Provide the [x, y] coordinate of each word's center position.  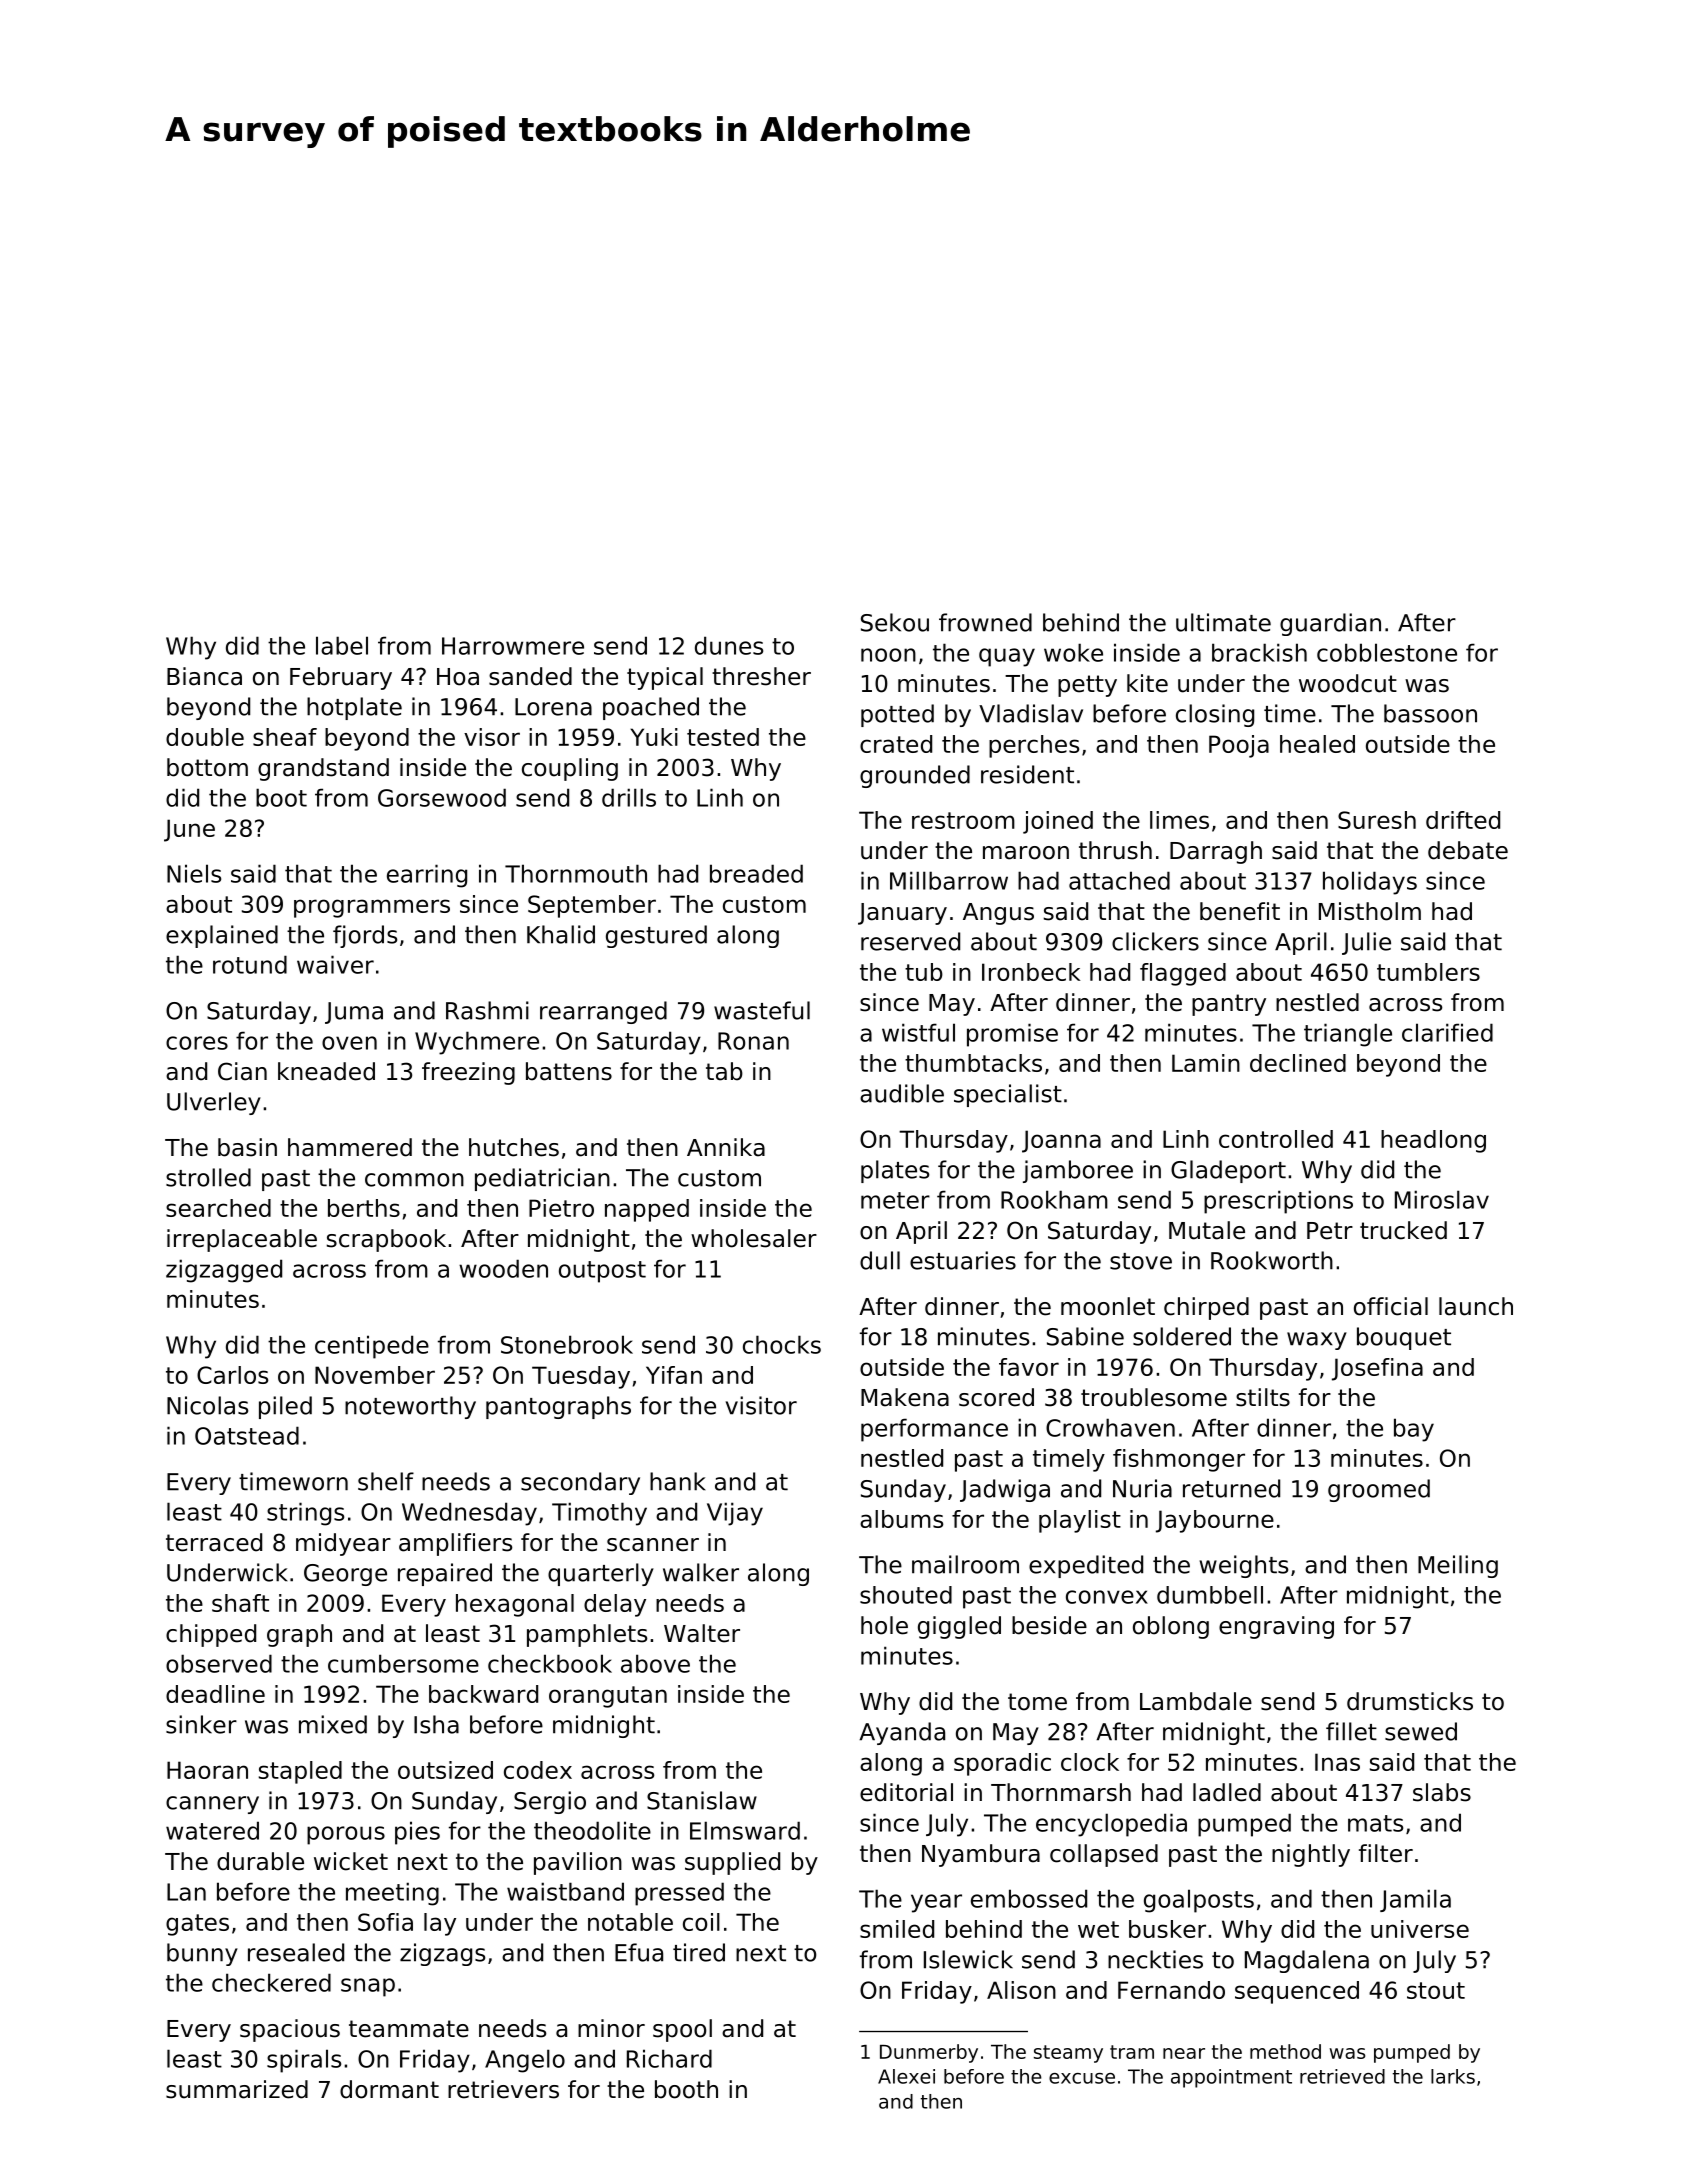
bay [1414, 1430]
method [1285, 2051]
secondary [580, 1483]
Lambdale [1196, 1701]
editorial [906, 1792]
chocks [782, 1344]
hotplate [354, 708]
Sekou [895, 622]
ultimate [1223, 622]
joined [1058, 822]
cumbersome [403, 1663]
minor [611, 2028]
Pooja [1239, 746]
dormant [389, 2089]
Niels [194, 873]
